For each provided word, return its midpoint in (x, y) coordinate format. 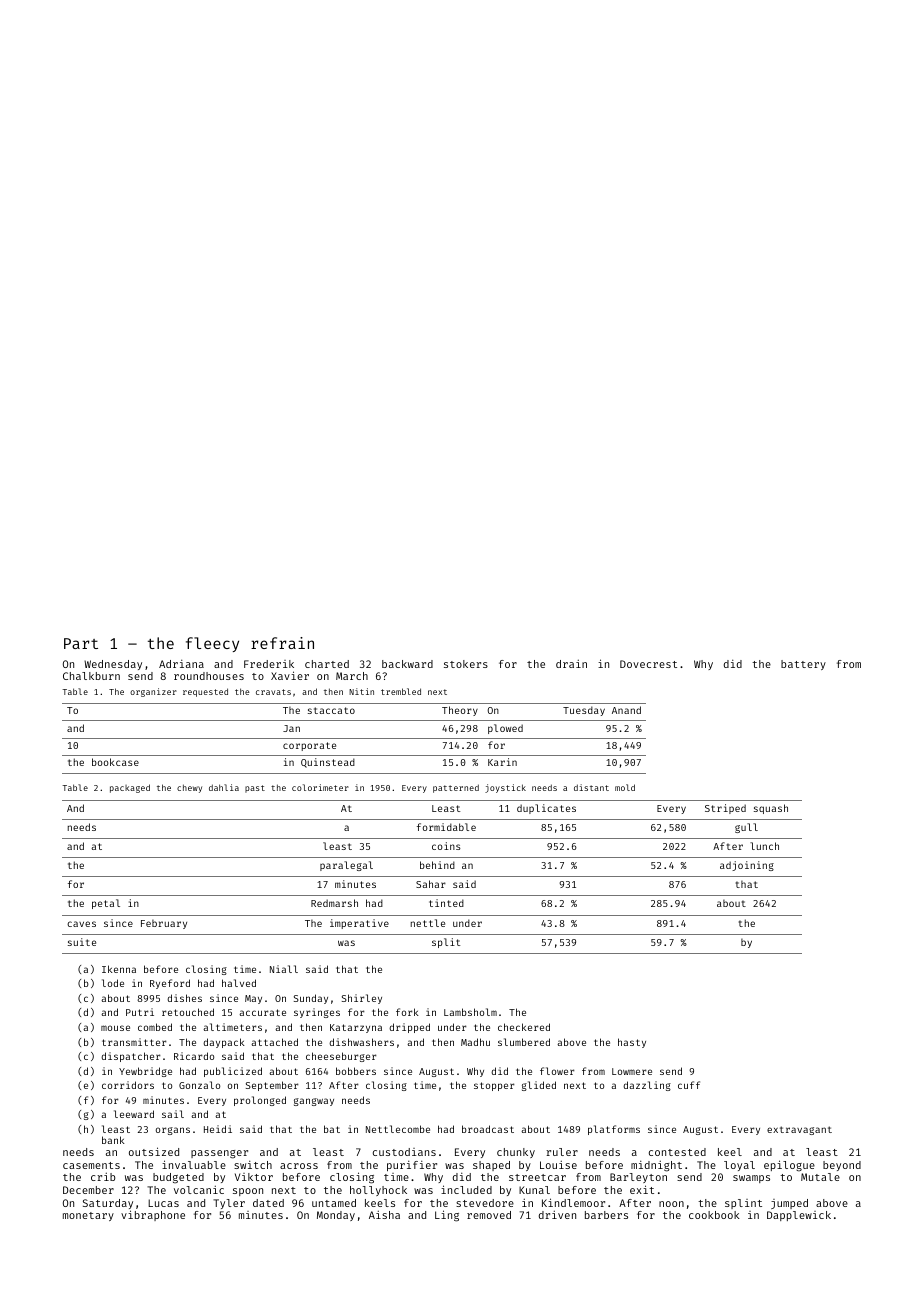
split (446, 943)
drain (571, 663)
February (164, 924)
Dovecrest (648, 664)
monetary (88, 1216)
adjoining (747, 866)
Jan (291, 728)
